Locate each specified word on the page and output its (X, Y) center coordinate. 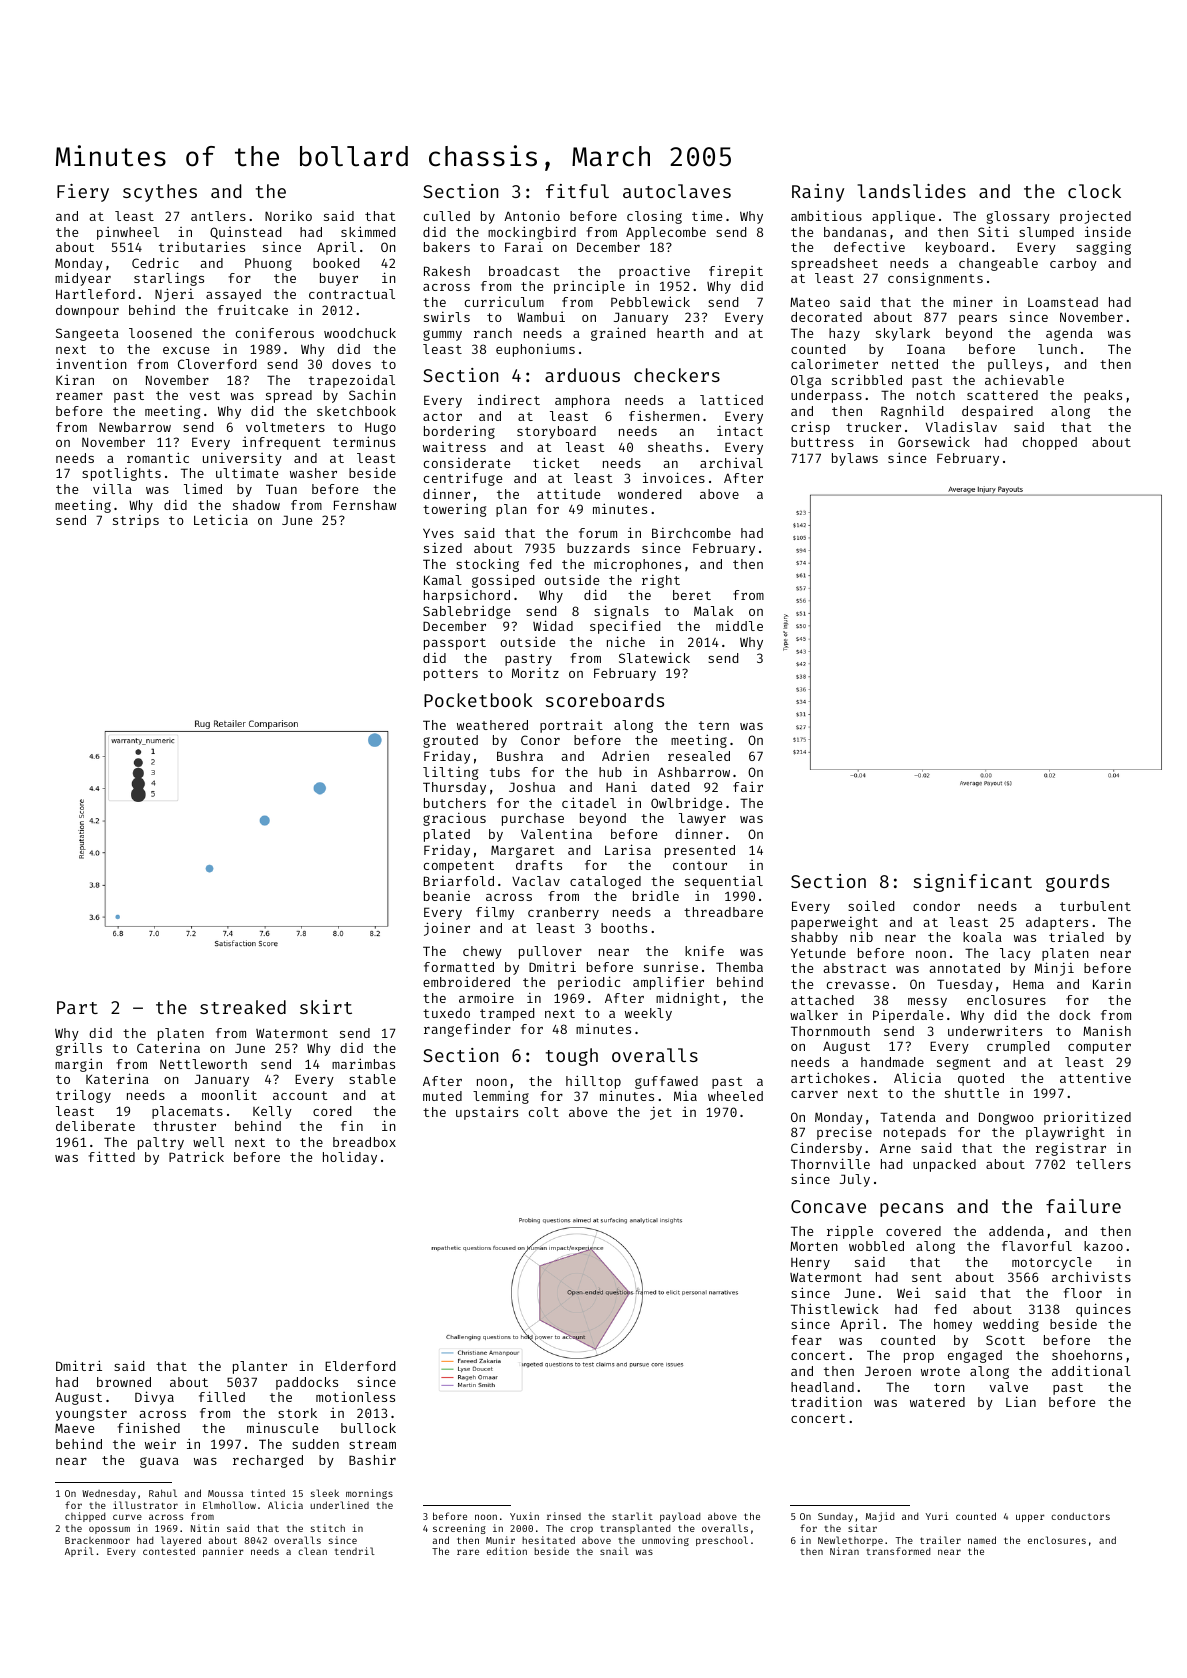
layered (181, 1541)
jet (661, 1113)
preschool (722, 1541)
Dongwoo (1006, 1118)
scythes (160, 193)
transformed (898, 1551)
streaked (243, 1007)
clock (1094, 191)
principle (589, 287)
